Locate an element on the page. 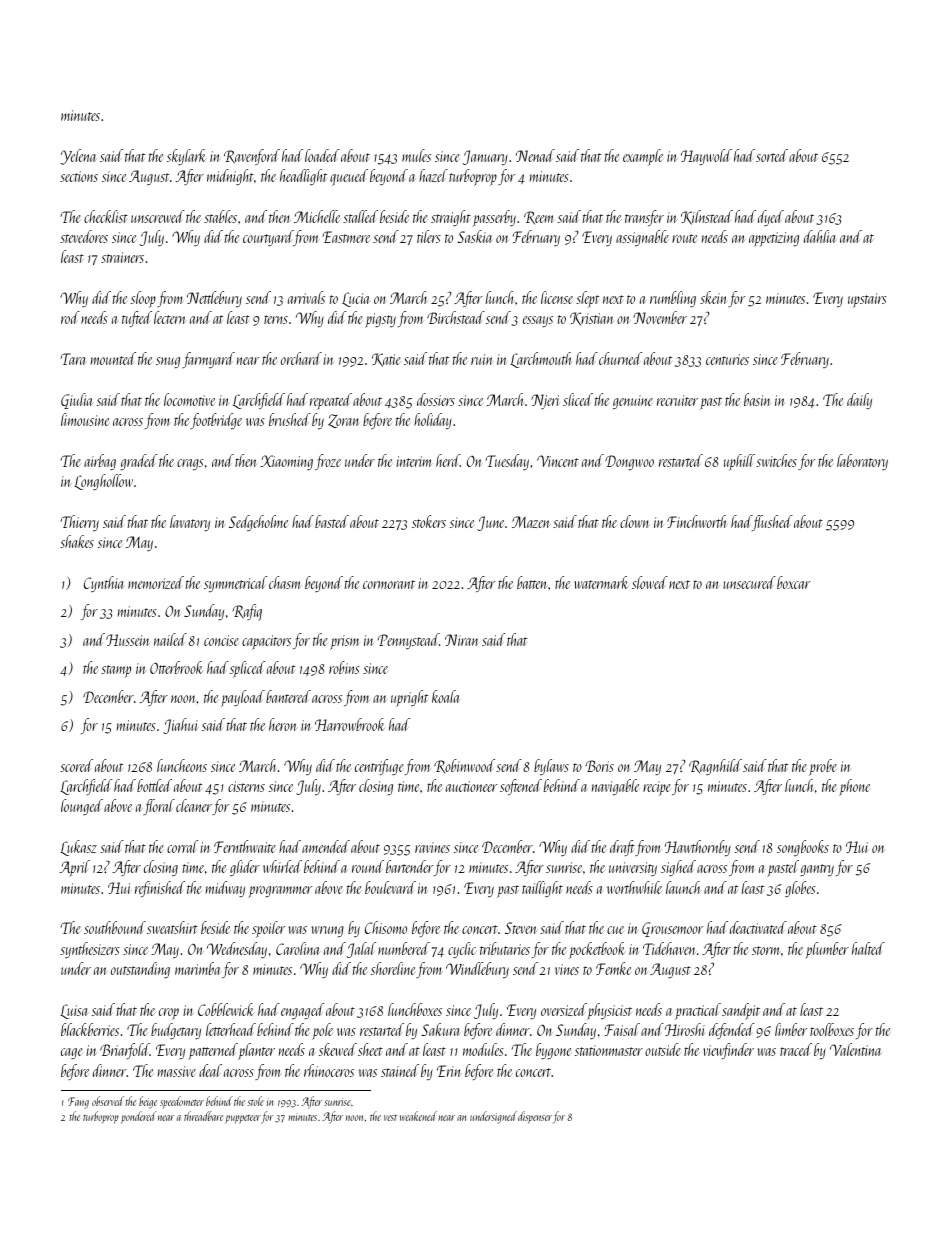 The width and height of the page is (952, 1233). symmetrical is located at coordinates (235, 584).
